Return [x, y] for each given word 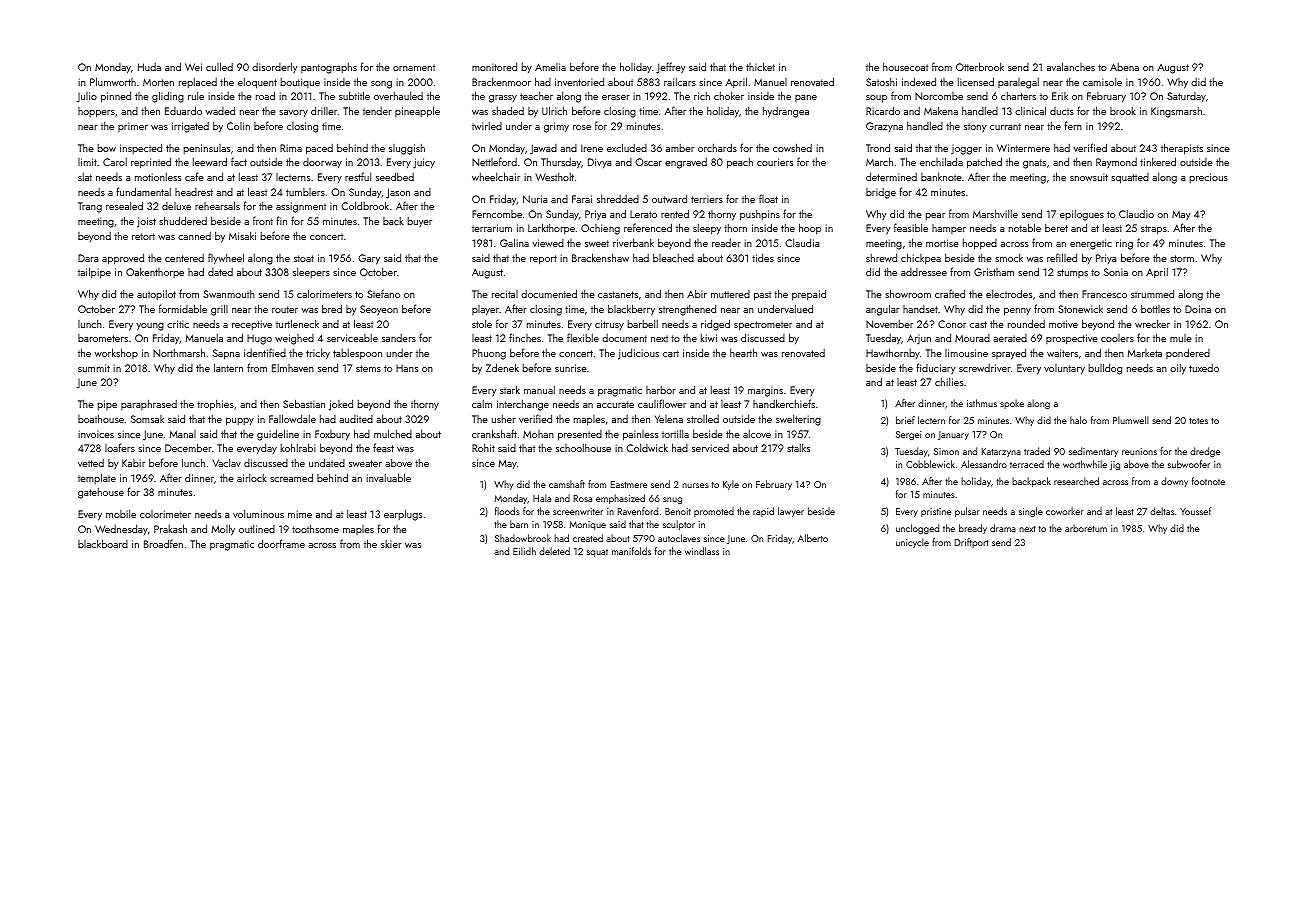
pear [935, 216]
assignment [301, 207]
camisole [1102, 82]
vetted [91, 463]
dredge [1205, 452]
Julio [87, 97]
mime [300, 514]
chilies [949, 382]
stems [368, 368]
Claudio [1136, 214]
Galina [514, 242]
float [768, 198]
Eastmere [629, 484]
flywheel [226, 259]
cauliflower [662, 403]
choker [729, 95]
